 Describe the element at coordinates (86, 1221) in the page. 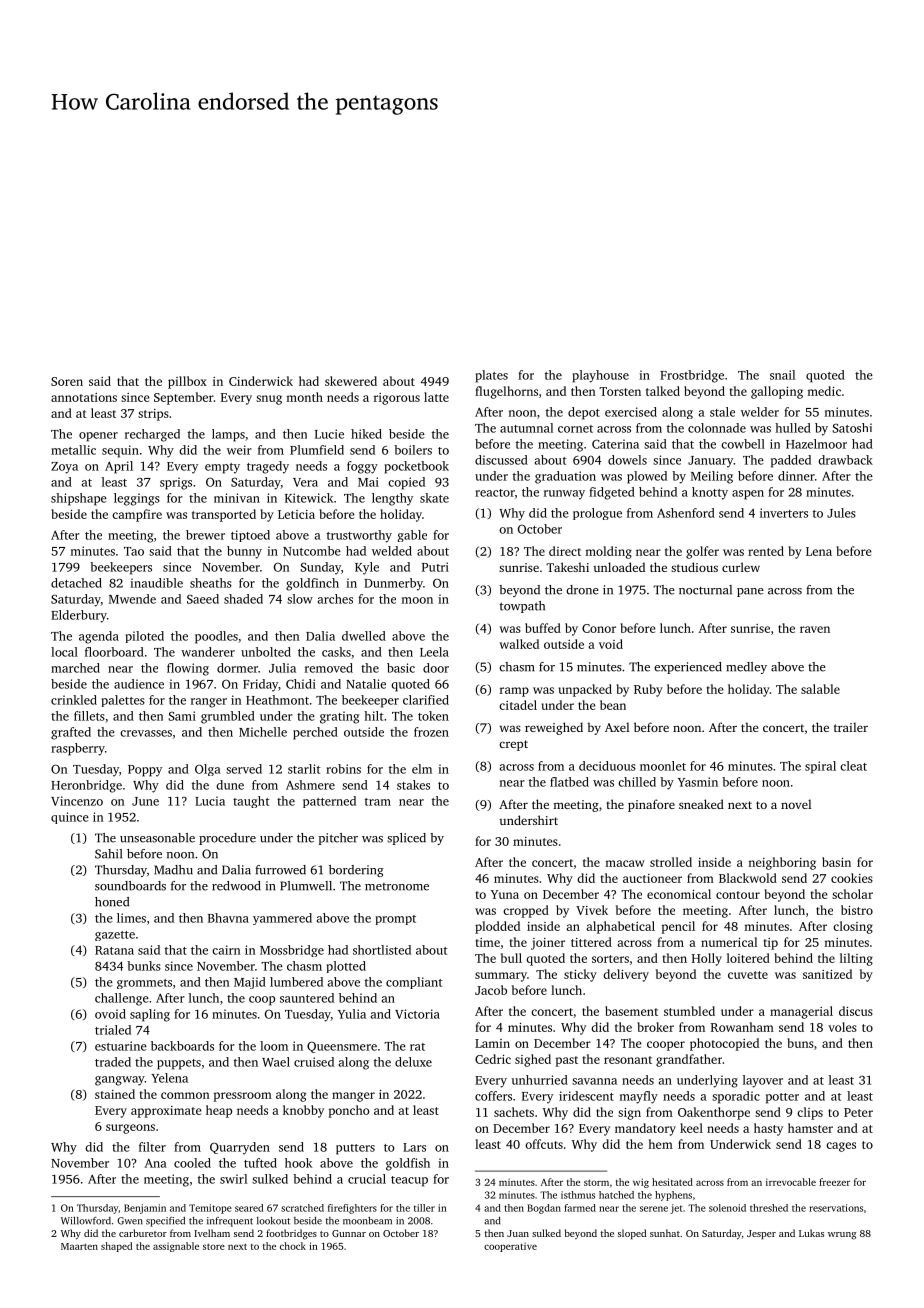

I see `Willowford` at that location.
